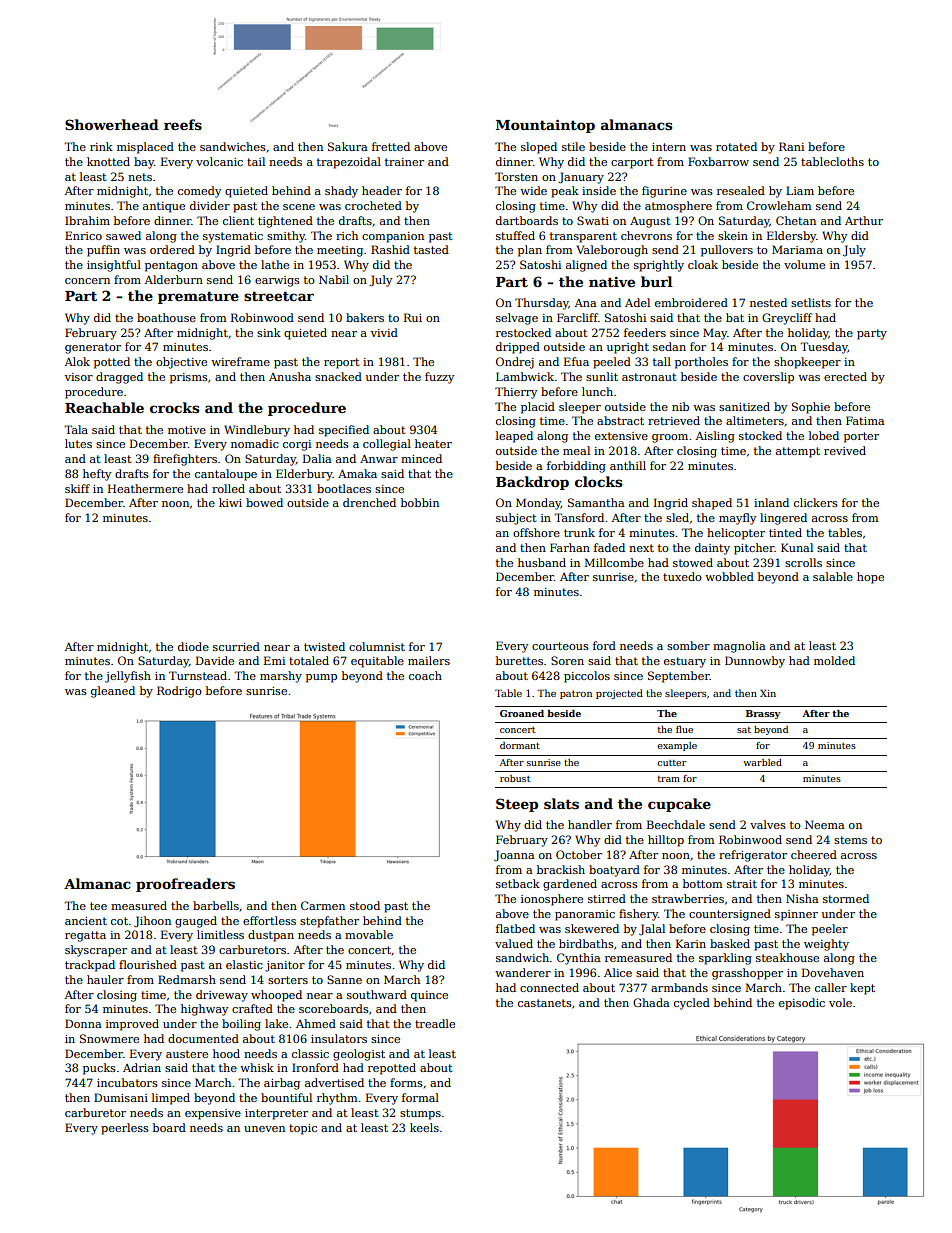  Describe the element at coordinates (614, 562) in the screenshot. I see `Millcombe` at that location.
